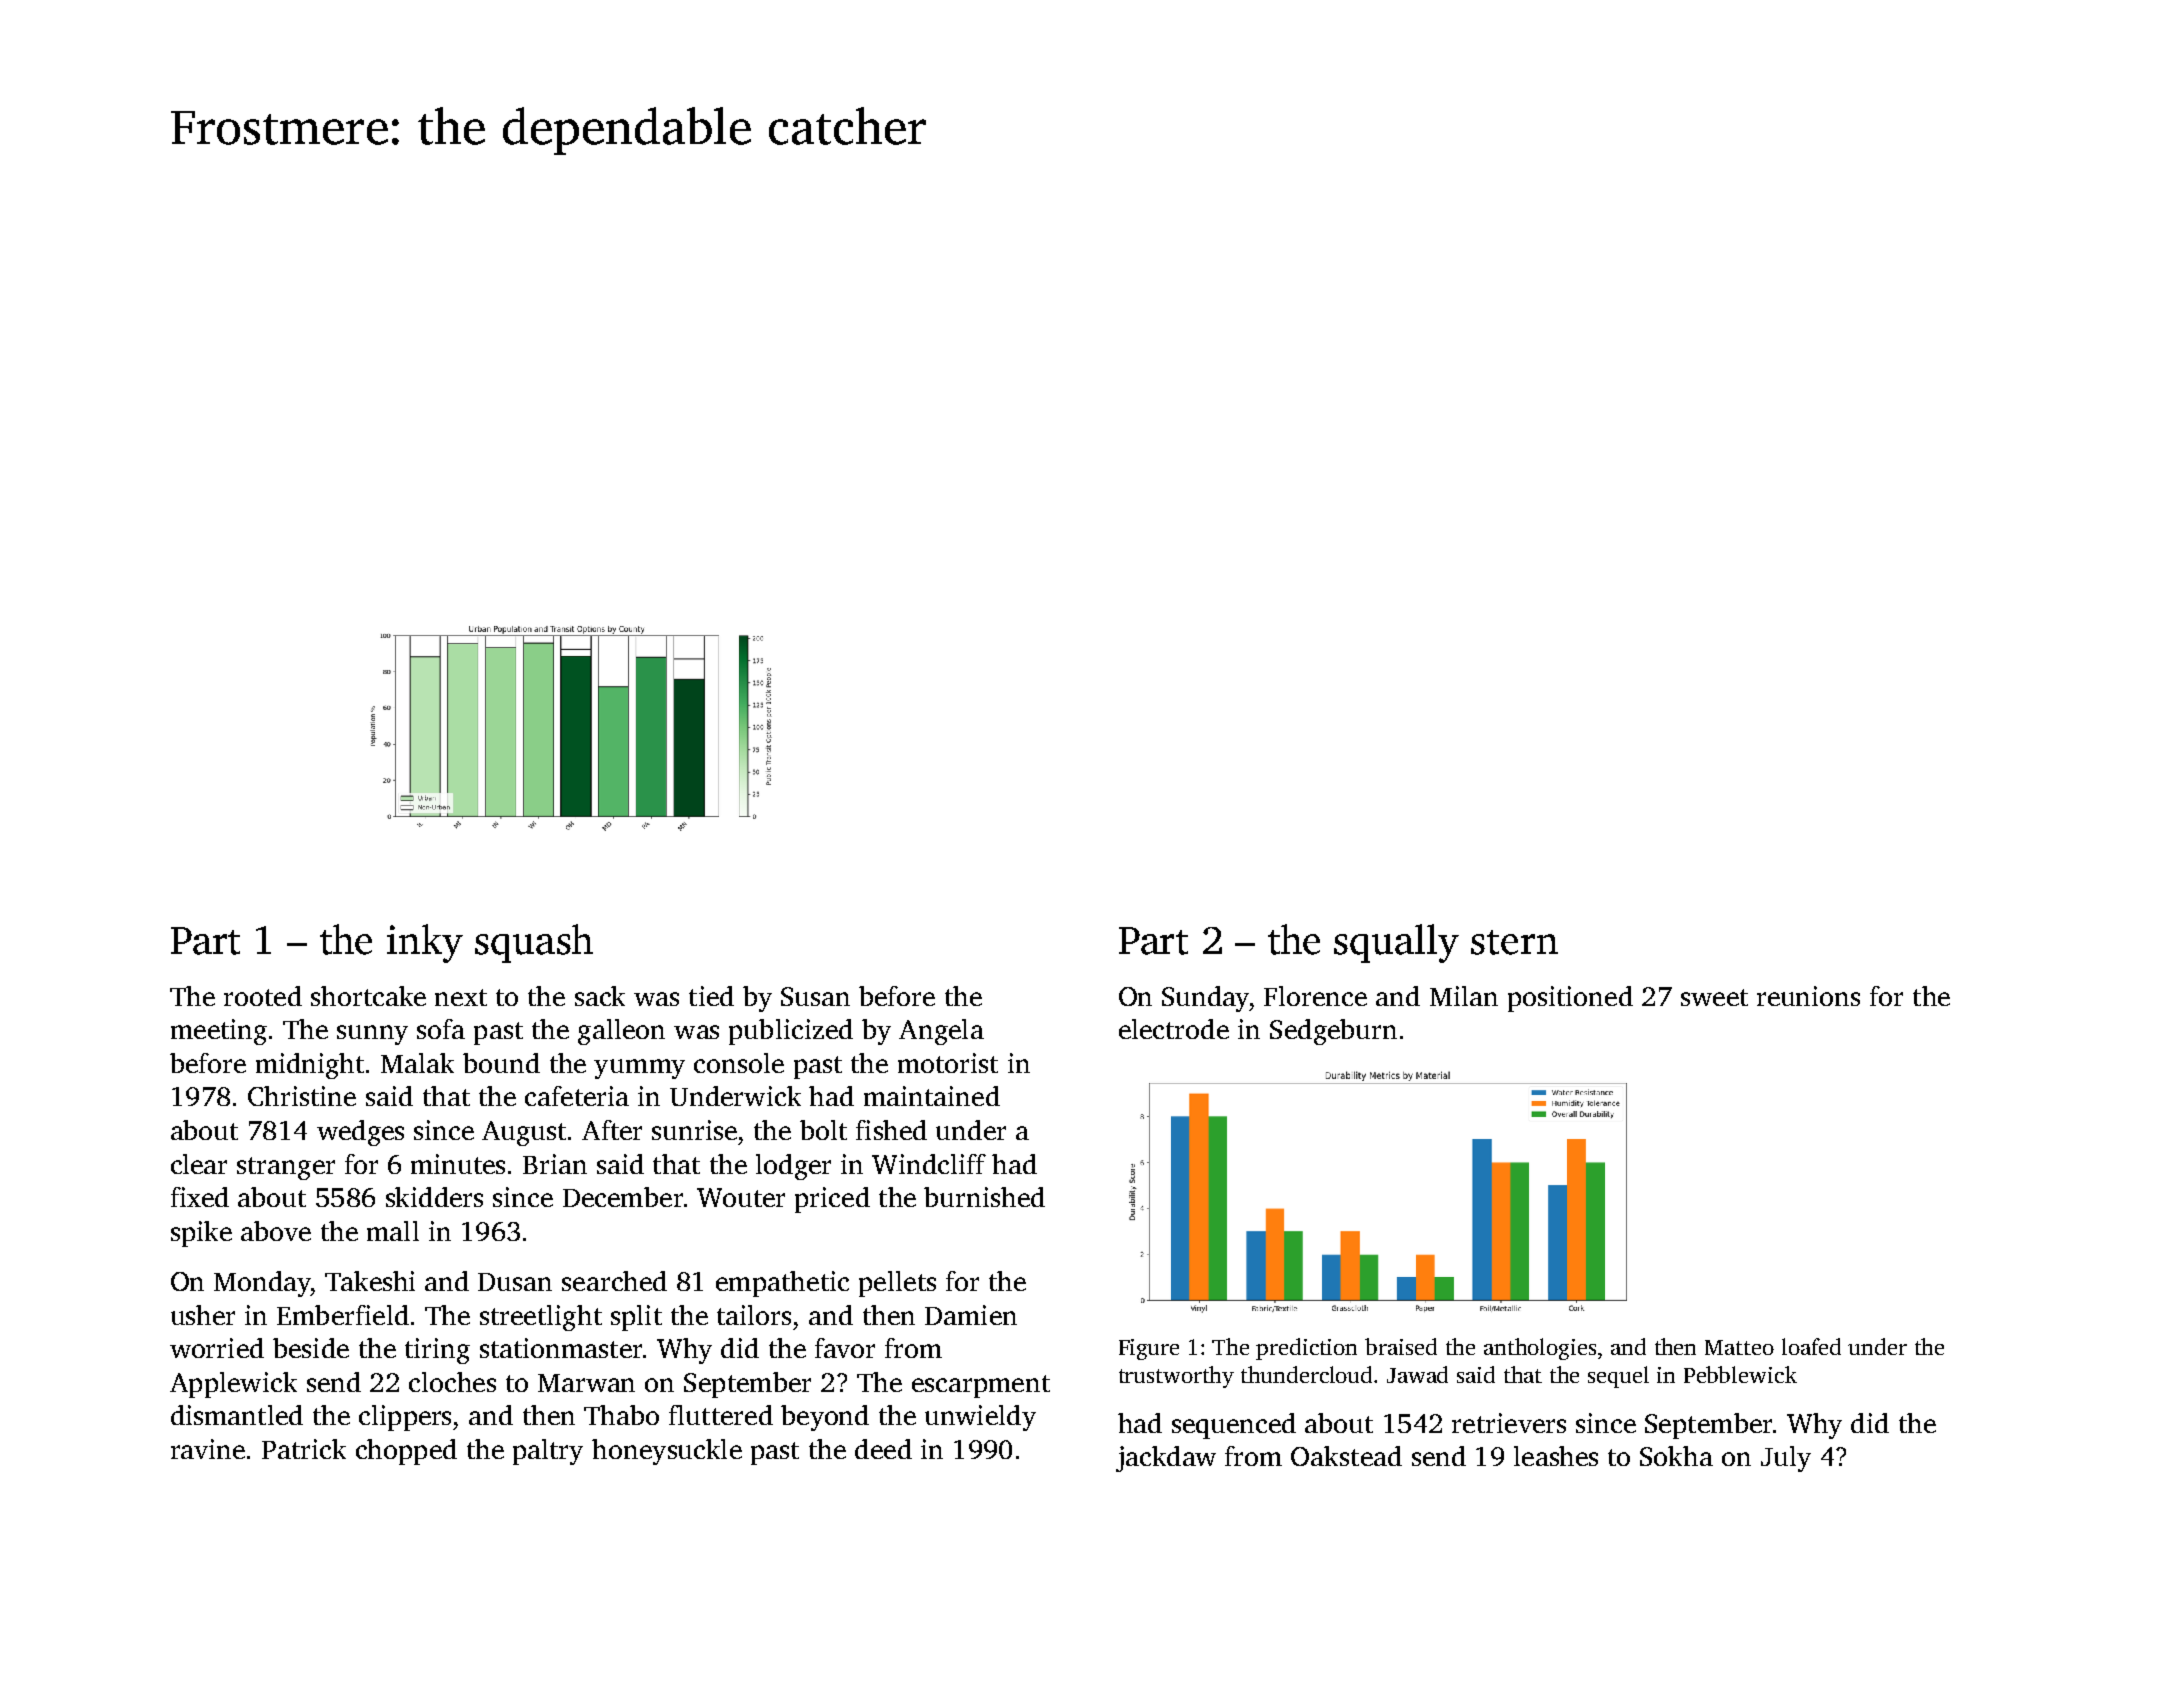 This page has height=1683, width=2178. I want to click on ravine, so click(208, 1449).
